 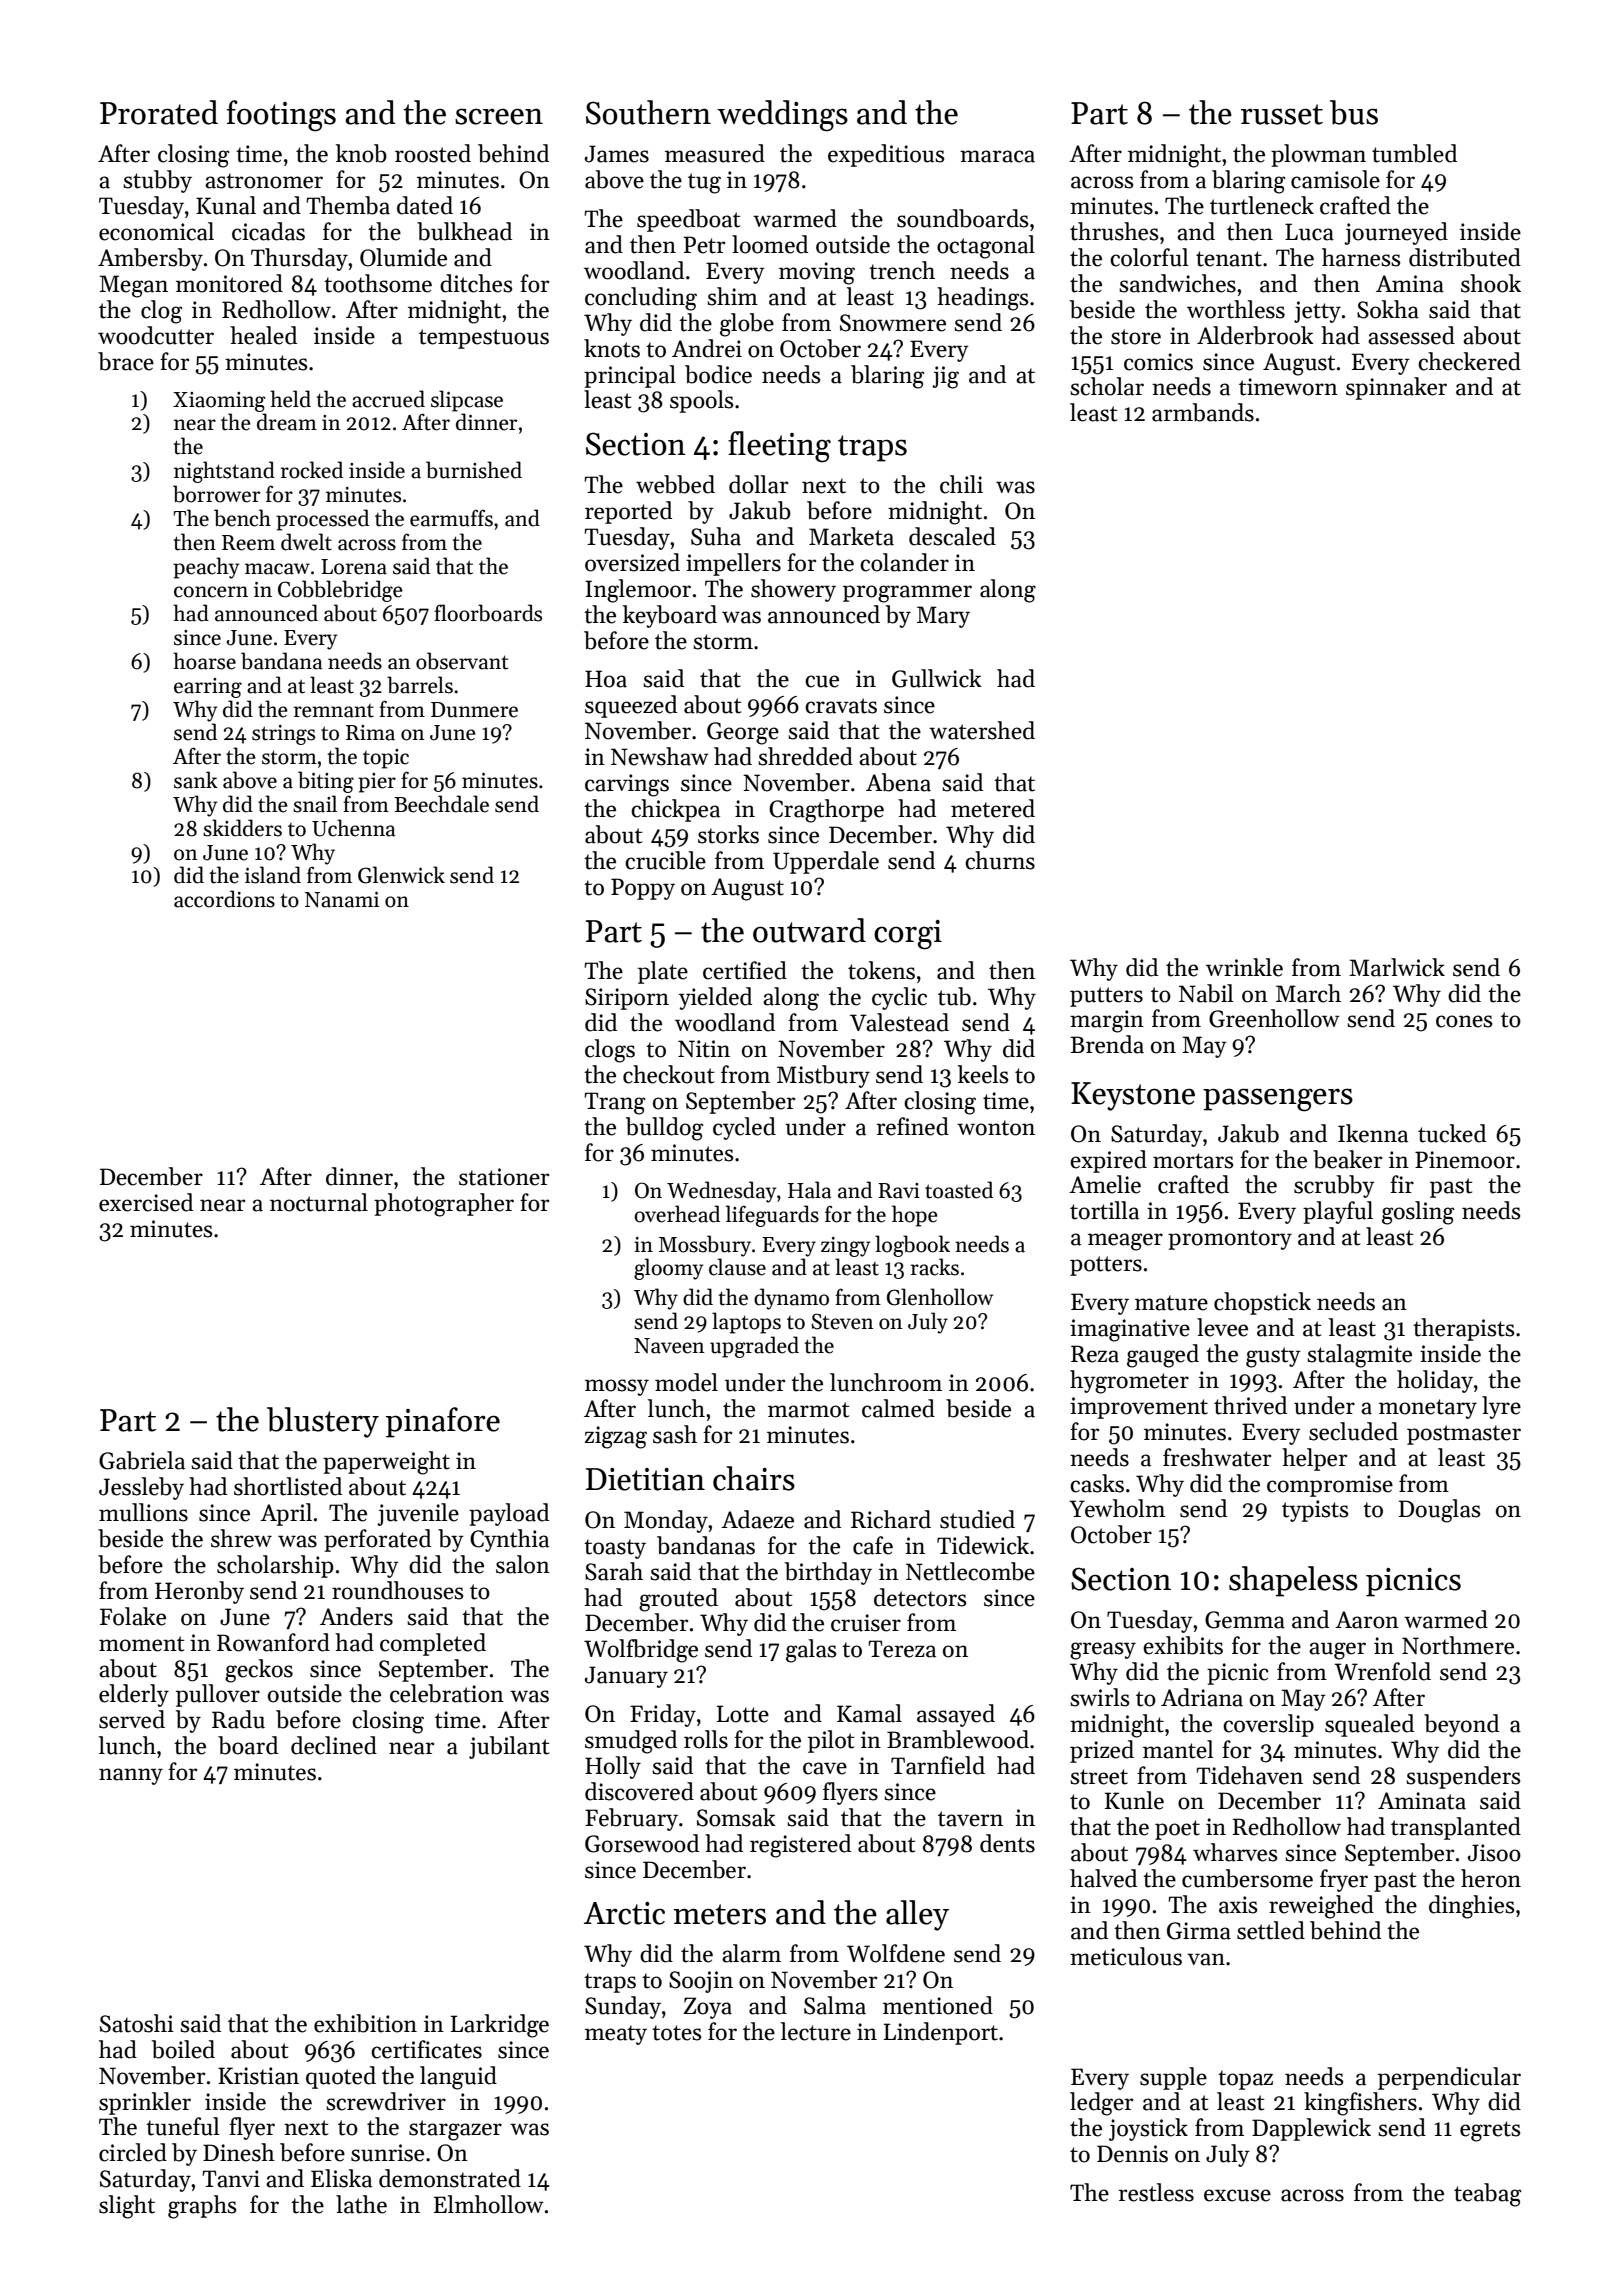 What do you see at coordinates (782, 116) in the screenshot?
I see `weddings` at bounding box center [782, 116].
